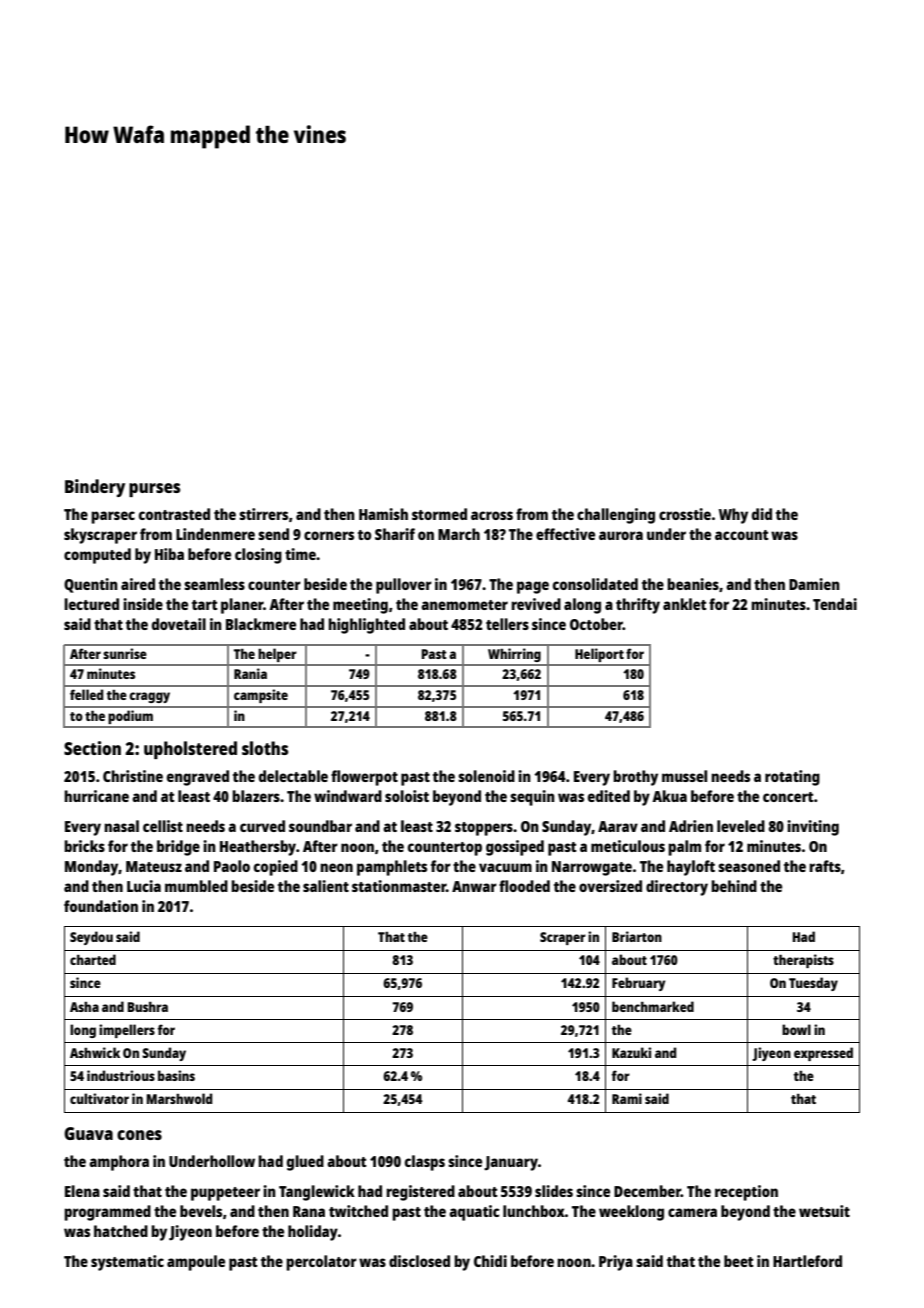 The height and width of the image is (1308, 924). I want to click on Akua, so click(669, 796).
